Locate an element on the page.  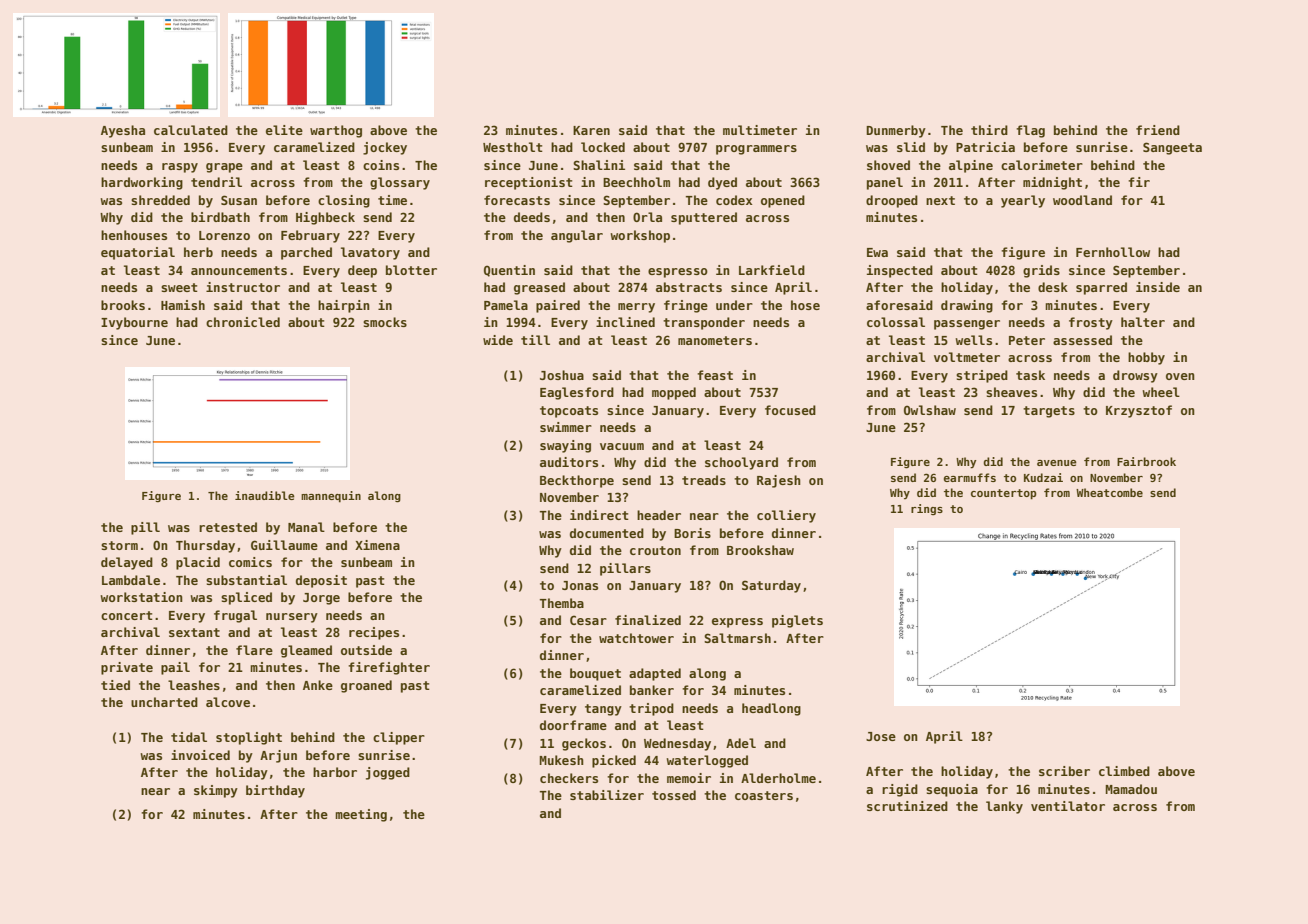
scrutinized is located at coordinates (907, 806).
